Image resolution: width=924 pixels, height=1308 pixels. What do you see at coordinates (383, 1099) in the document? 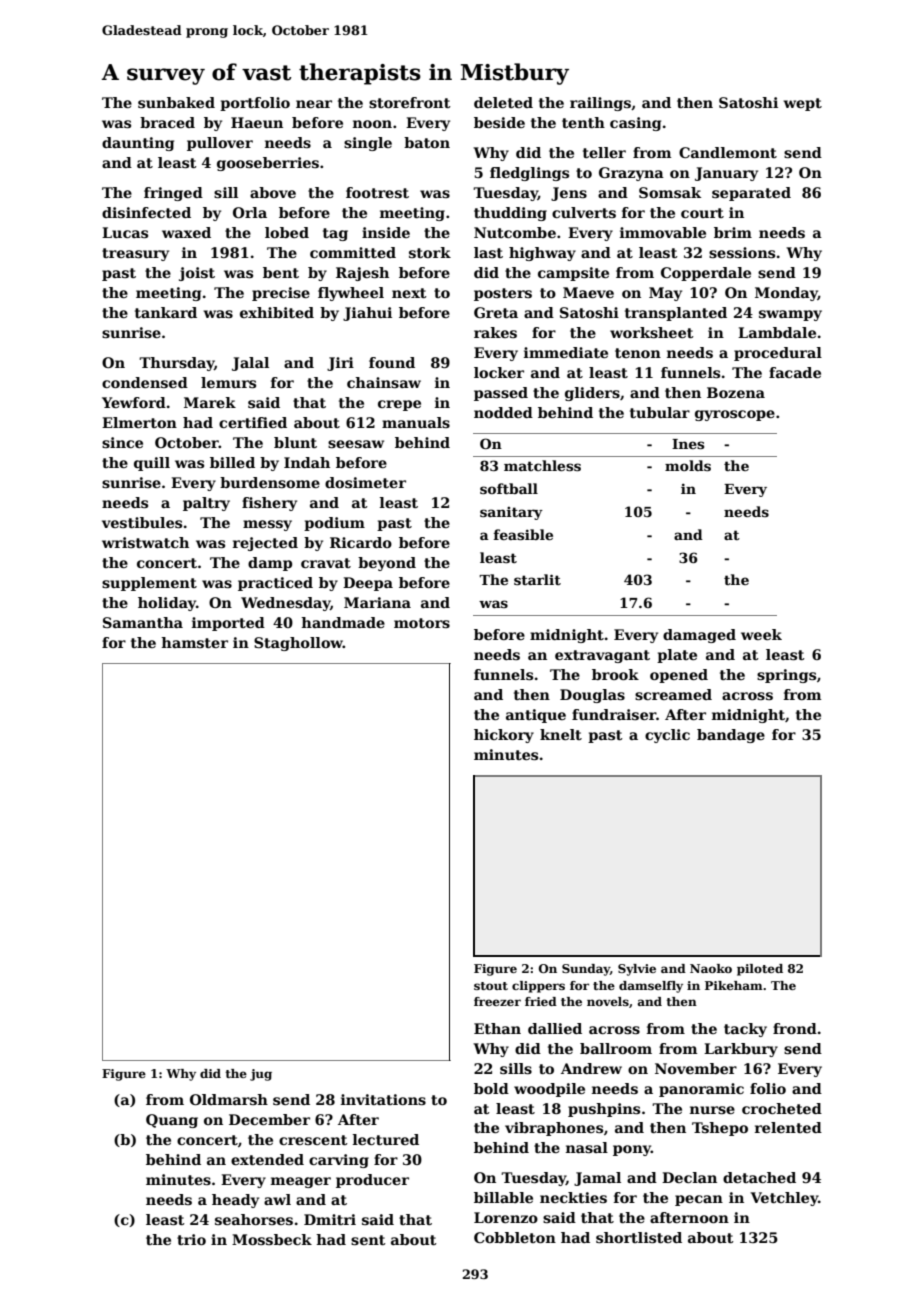
I see `invitations` at bounding box center [383, 1099].
